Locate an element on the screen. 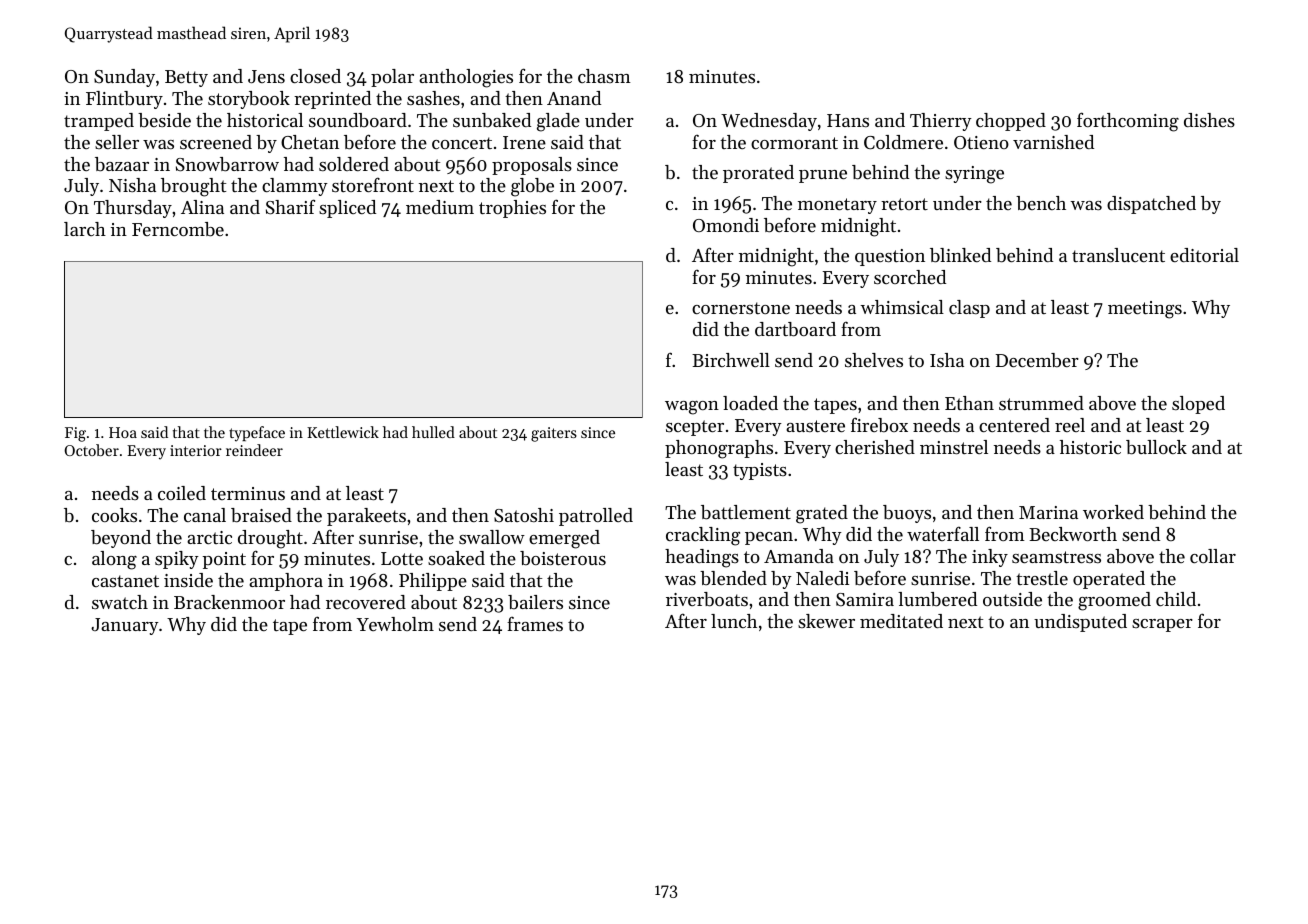 Image resolution: width=1308 pixels, height=924 pixels. January is located at coordinates (125, 626).
